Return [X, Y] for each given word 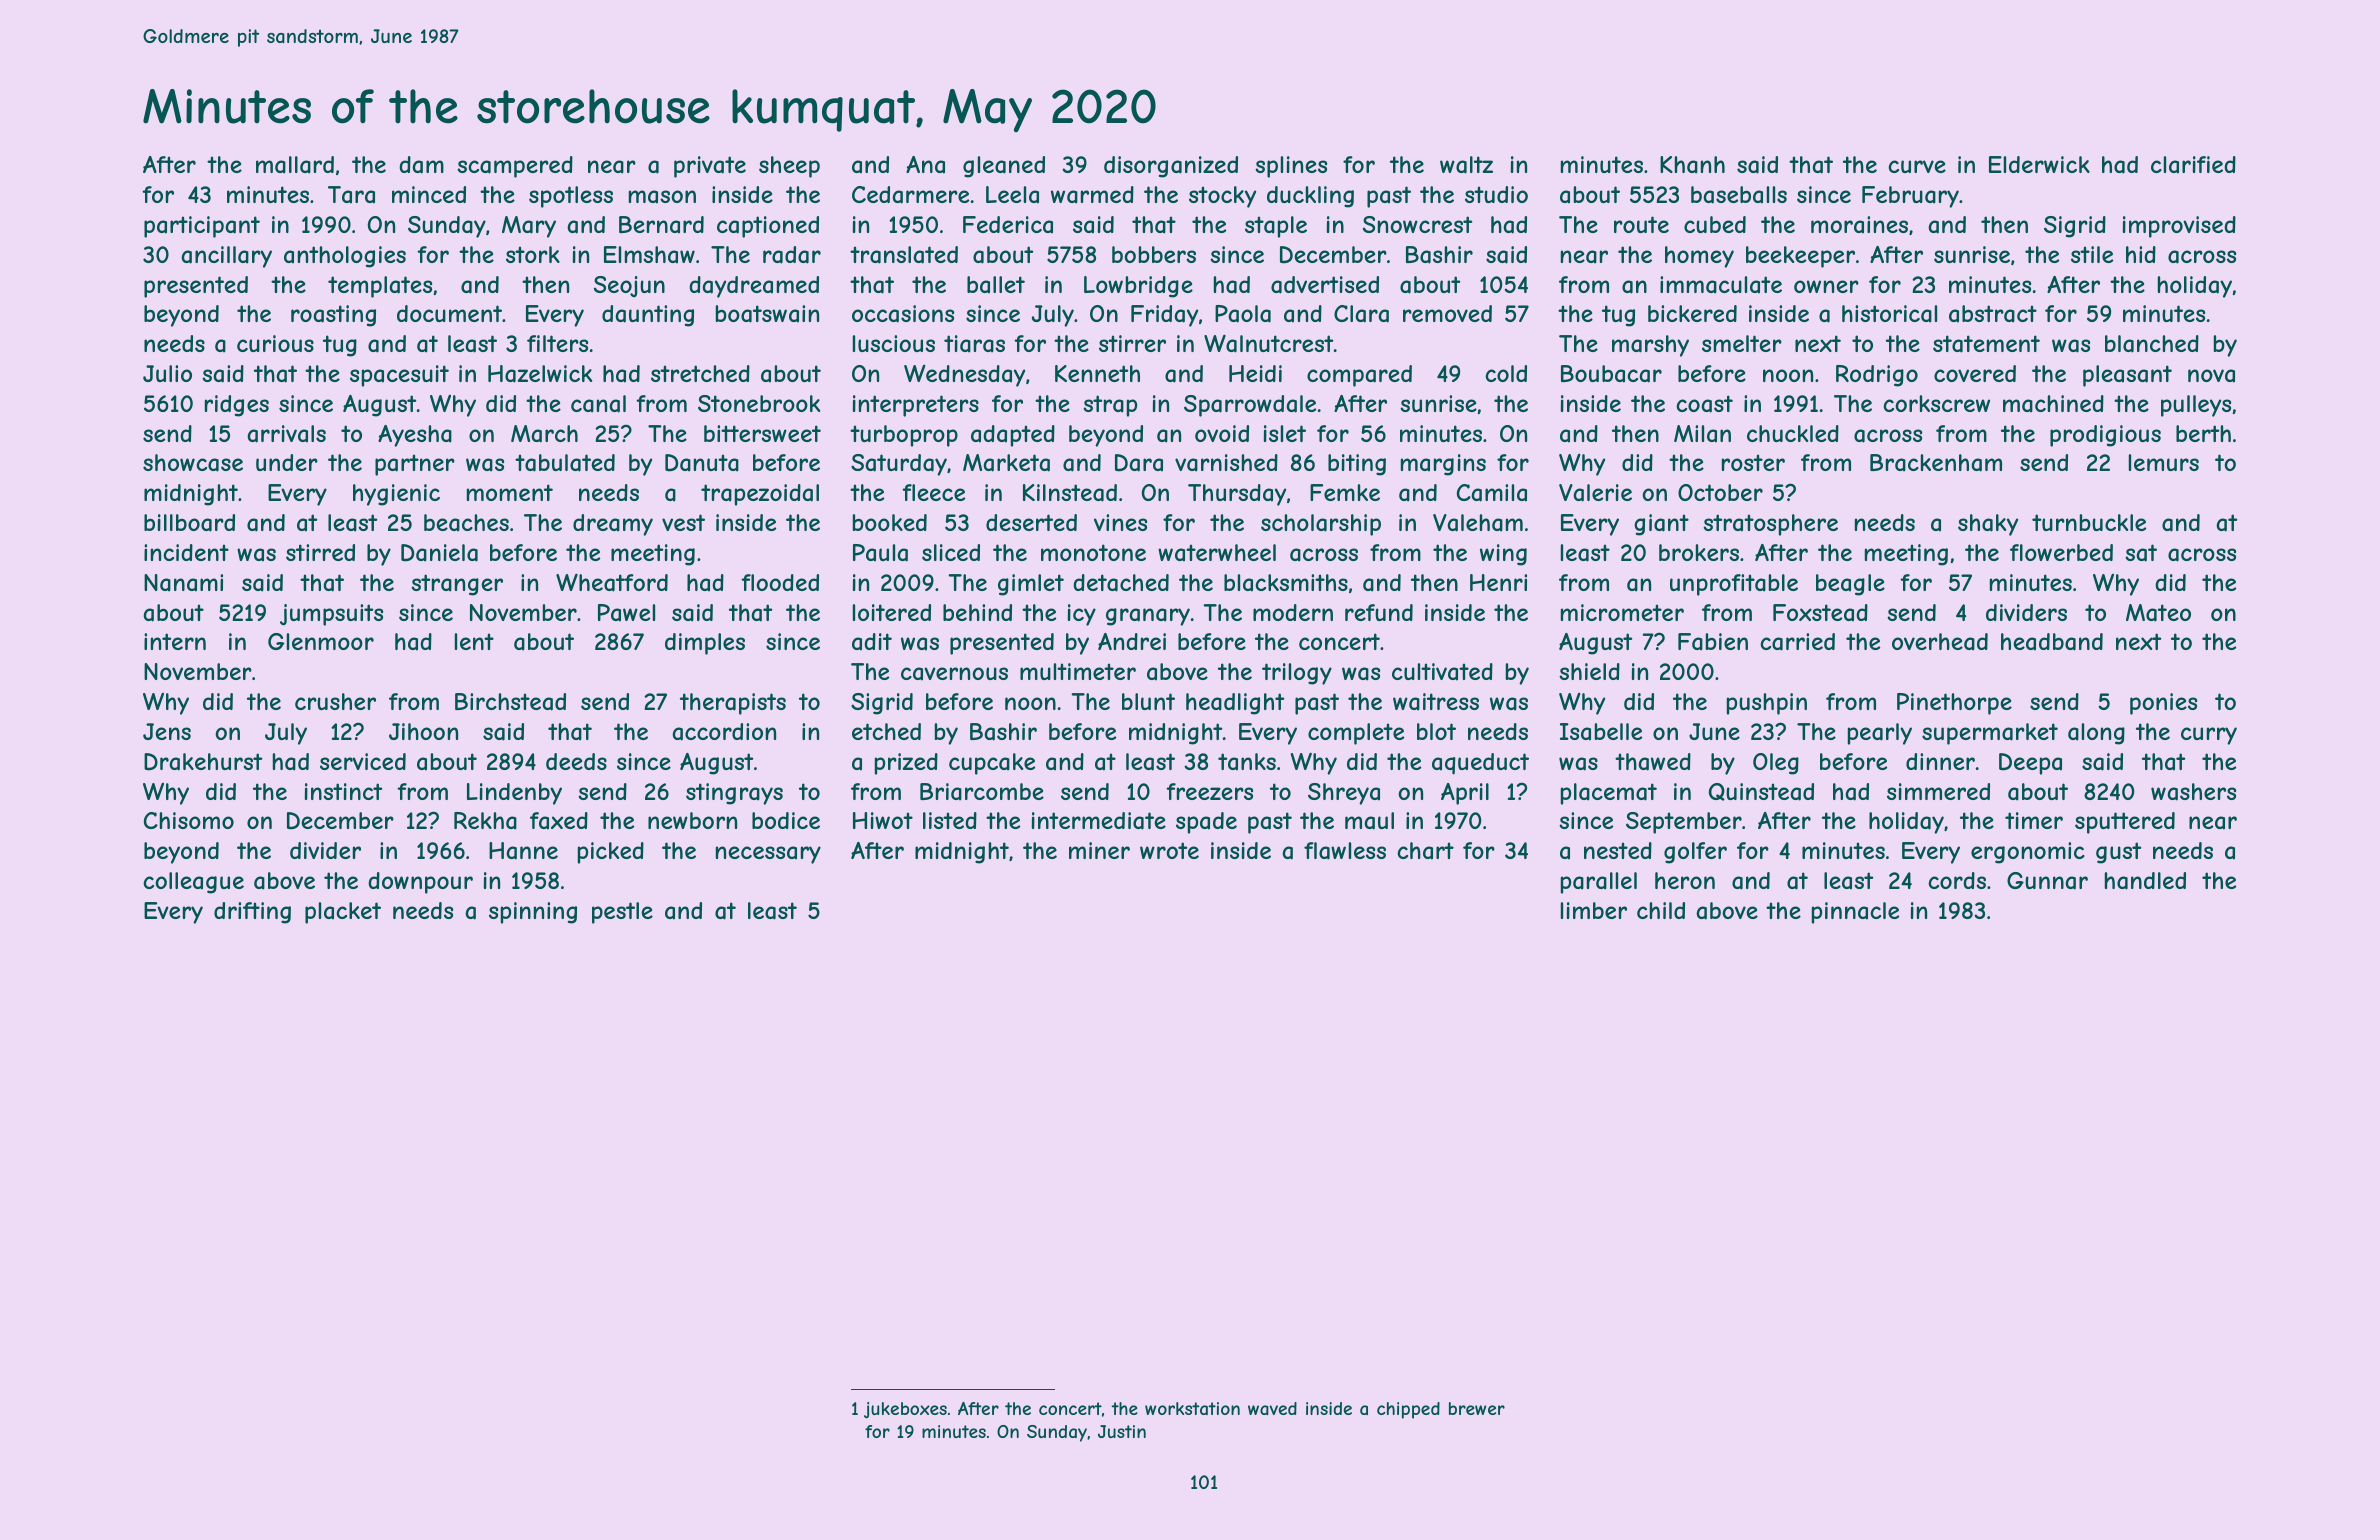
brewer [1477, 1408]
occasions [903, 314]
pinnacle [1855, 913]
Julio [167, 373]
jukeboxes [905, 1410]
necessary [768, 855]
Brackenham [1936, 463]
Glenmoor [321, 641]
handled [2145, 881]
